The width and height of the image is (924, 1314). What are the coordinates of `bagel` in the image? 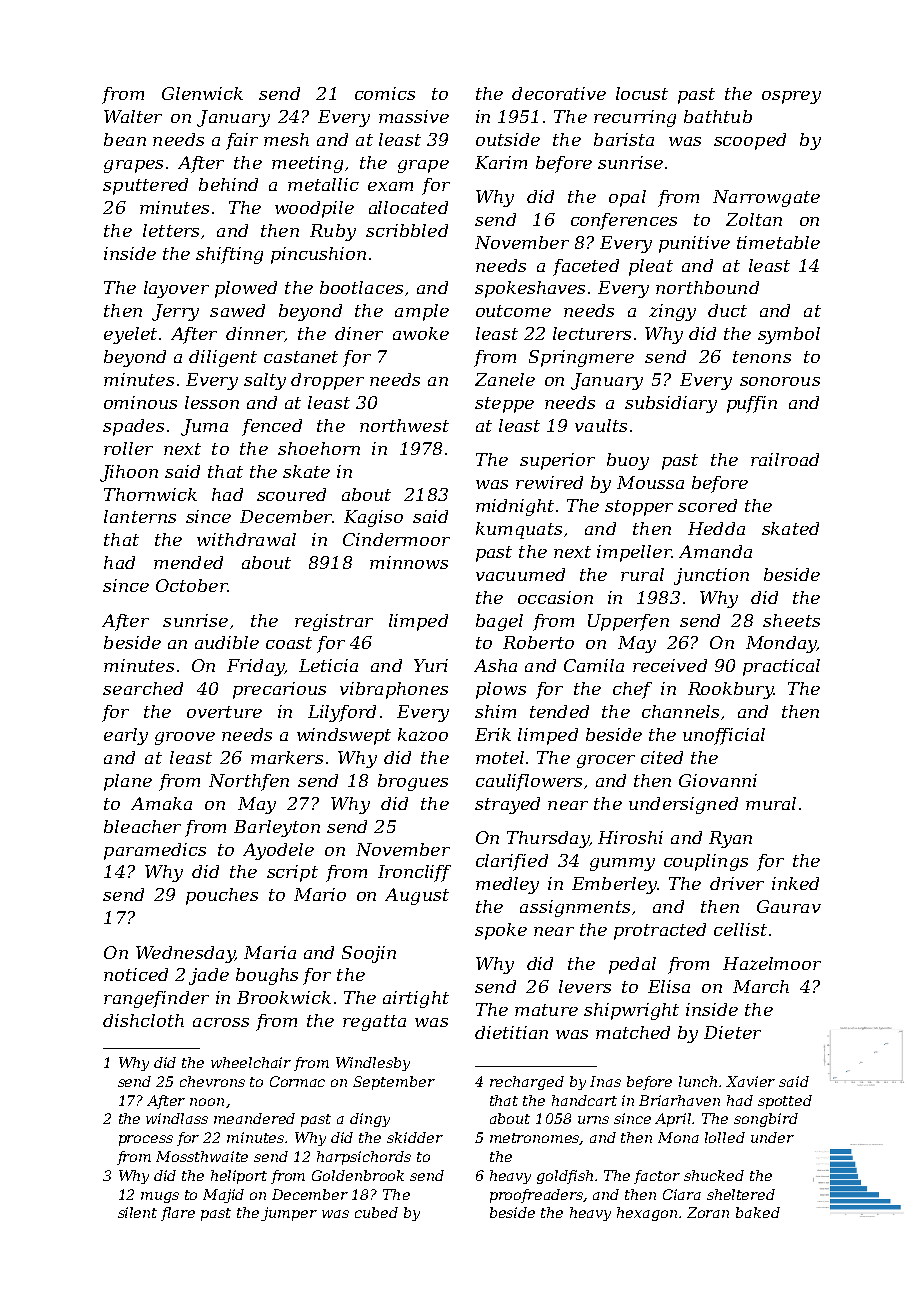 It's located at (499, 622).
